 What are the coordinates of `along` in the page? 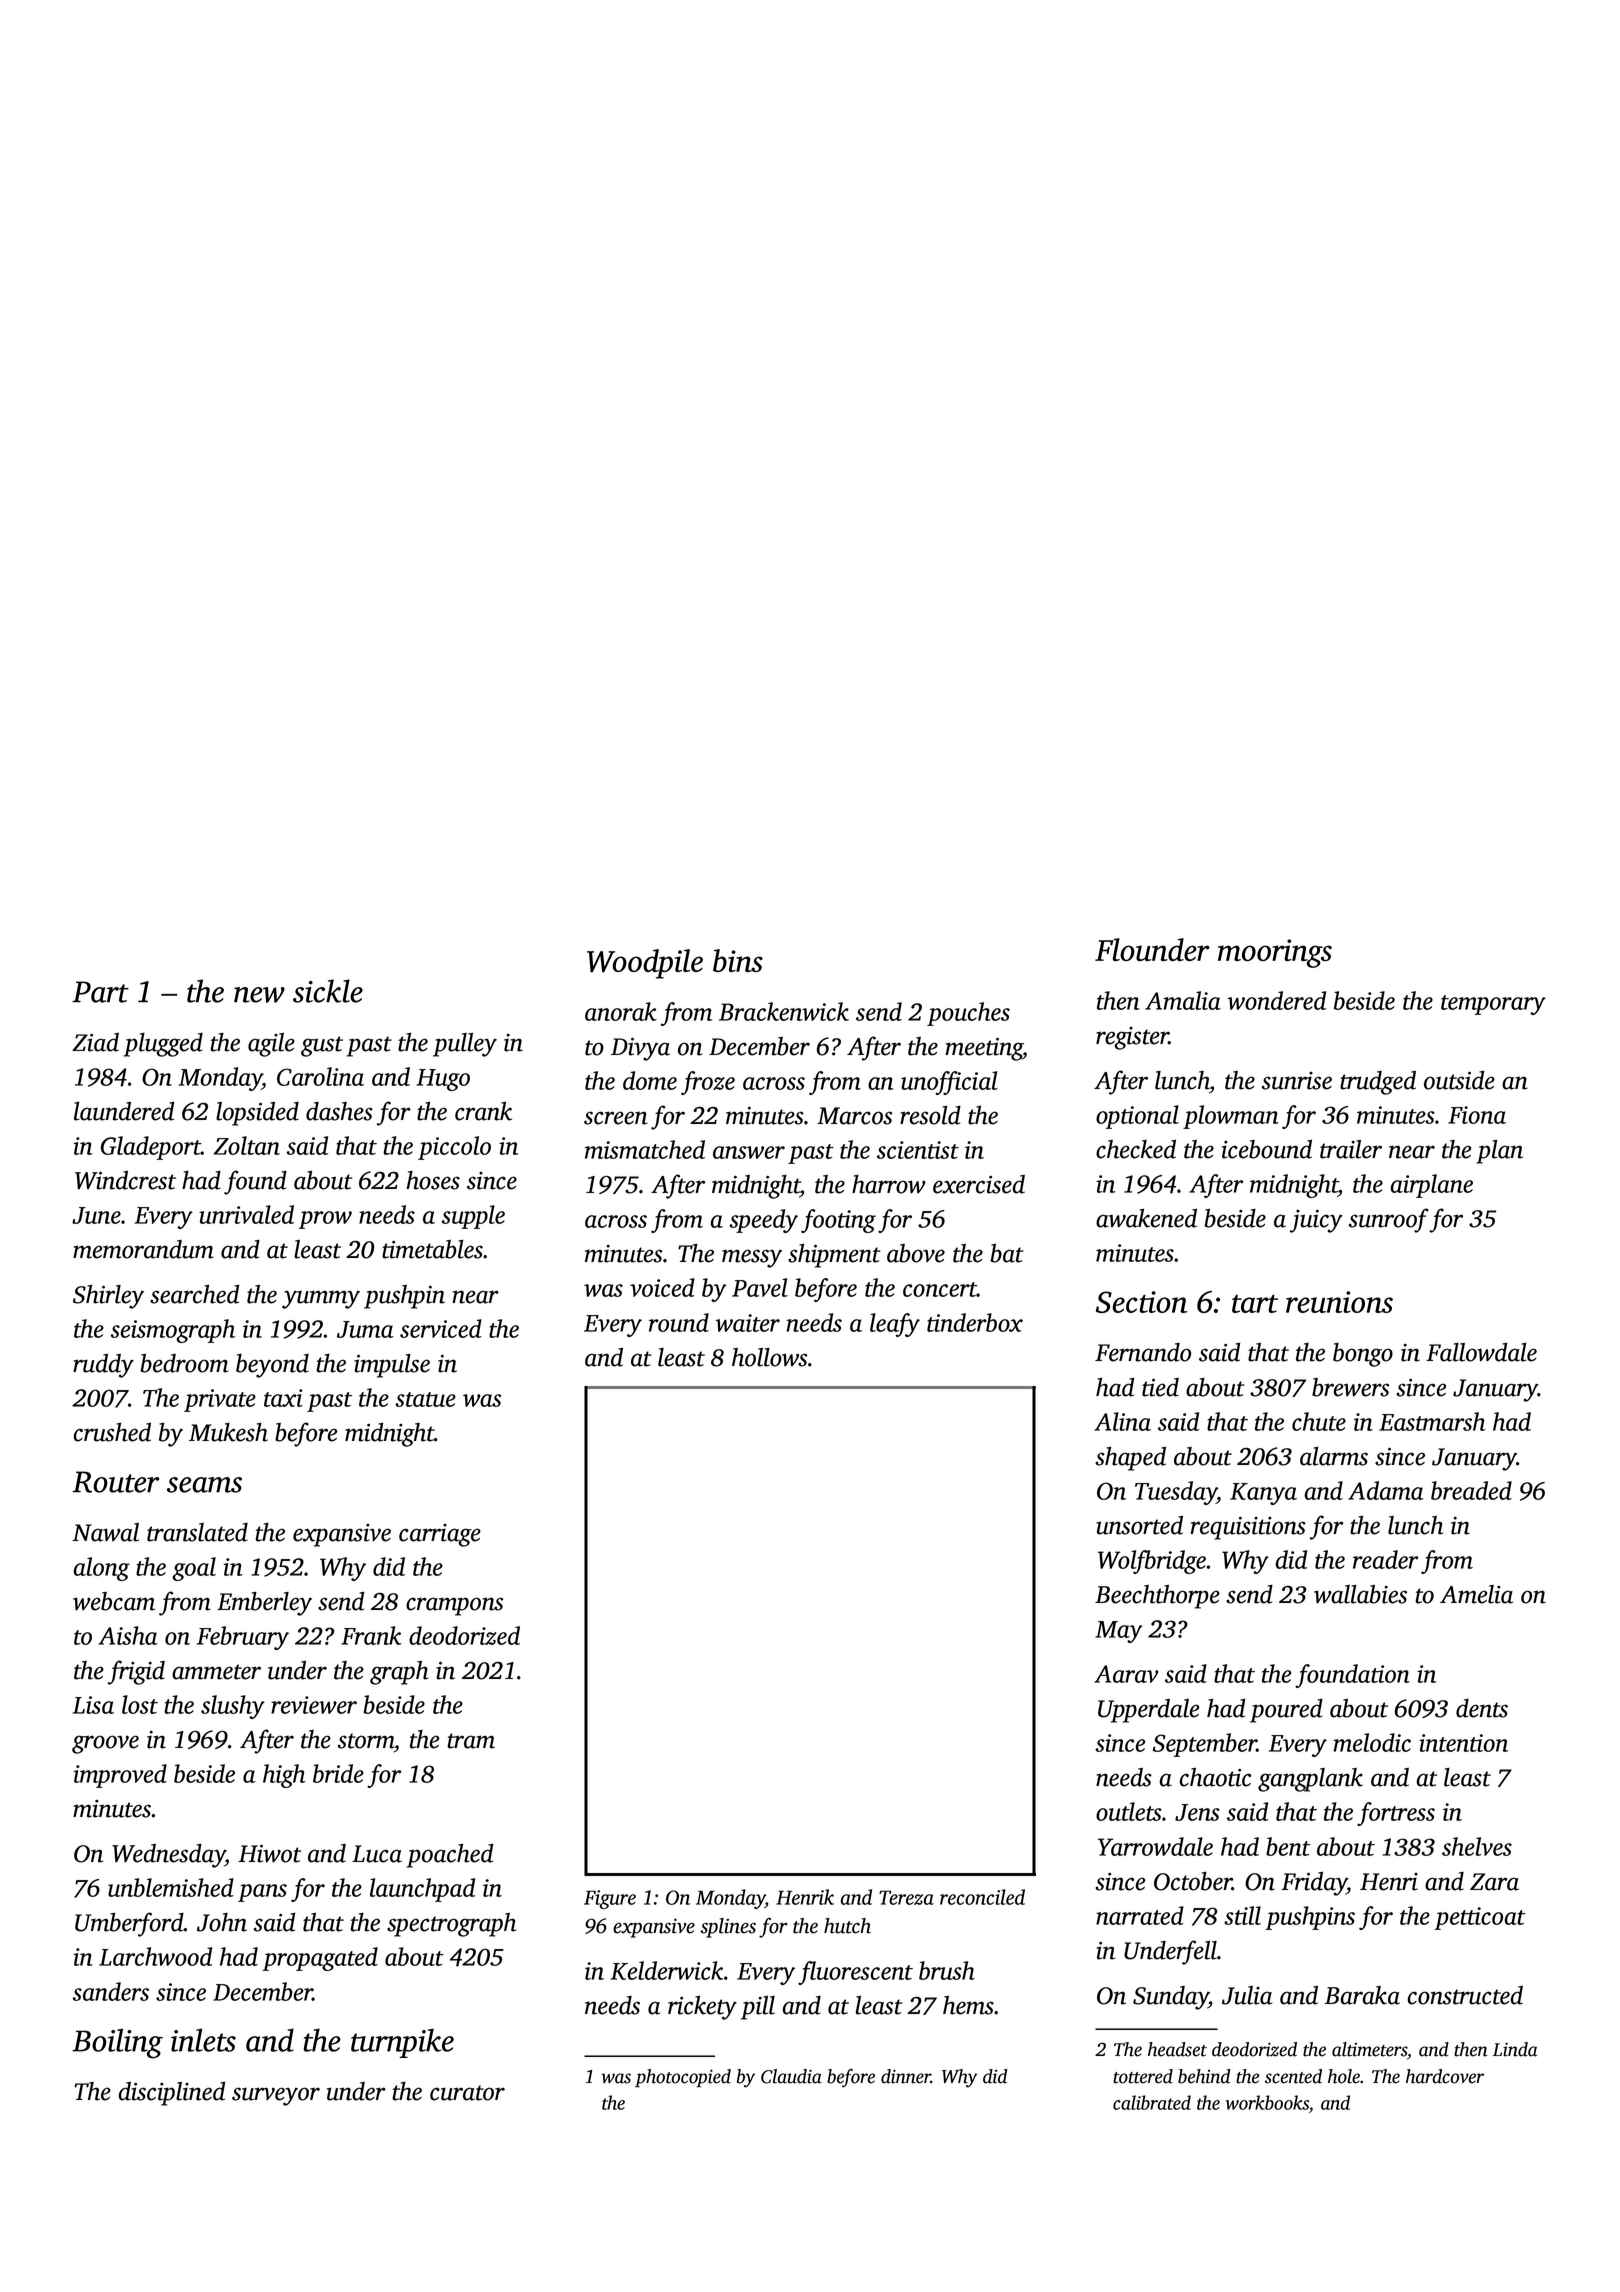 It's located at (102, 1569).
